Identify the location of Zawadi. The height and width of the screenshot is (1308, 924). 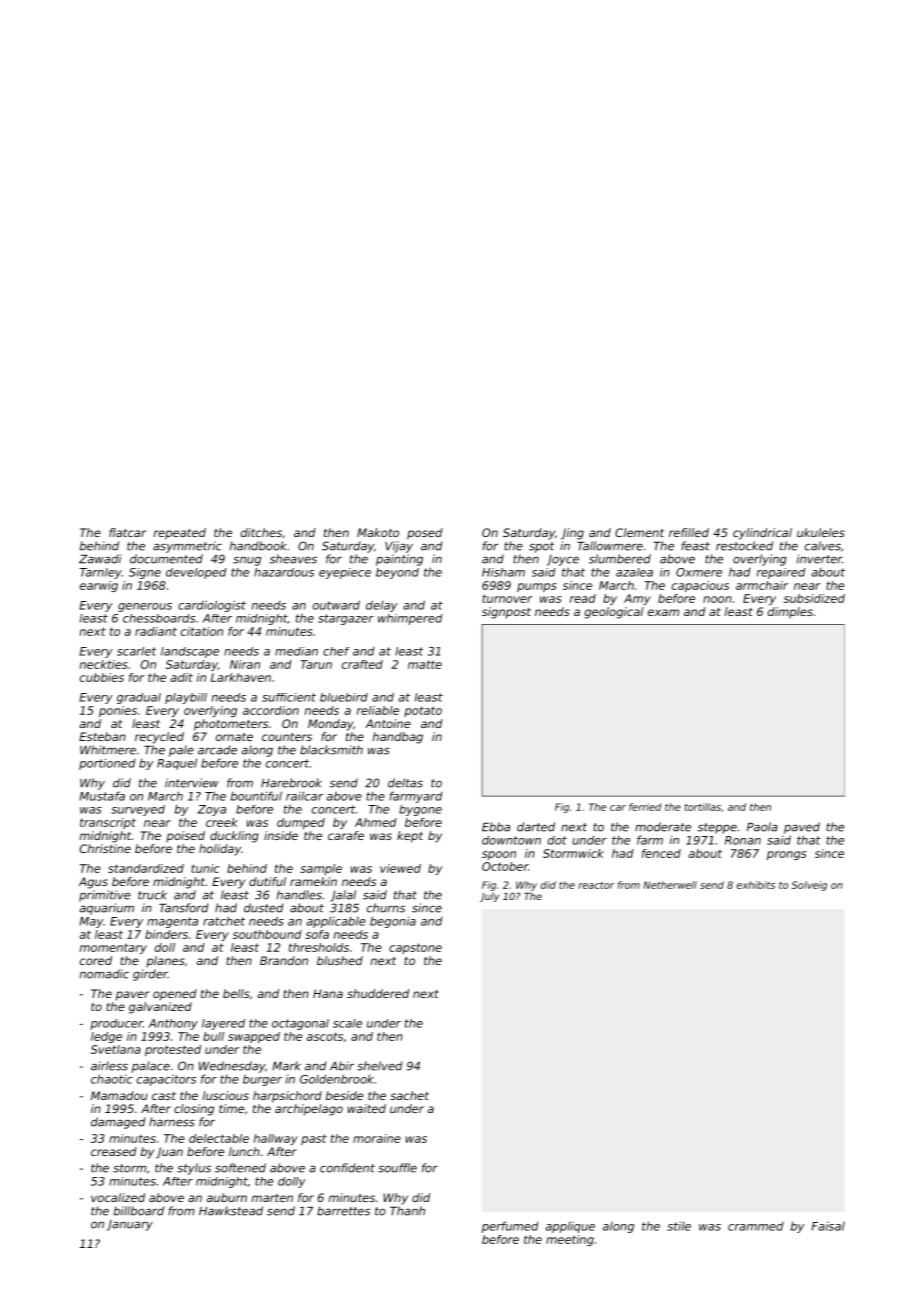
(100, 559).
